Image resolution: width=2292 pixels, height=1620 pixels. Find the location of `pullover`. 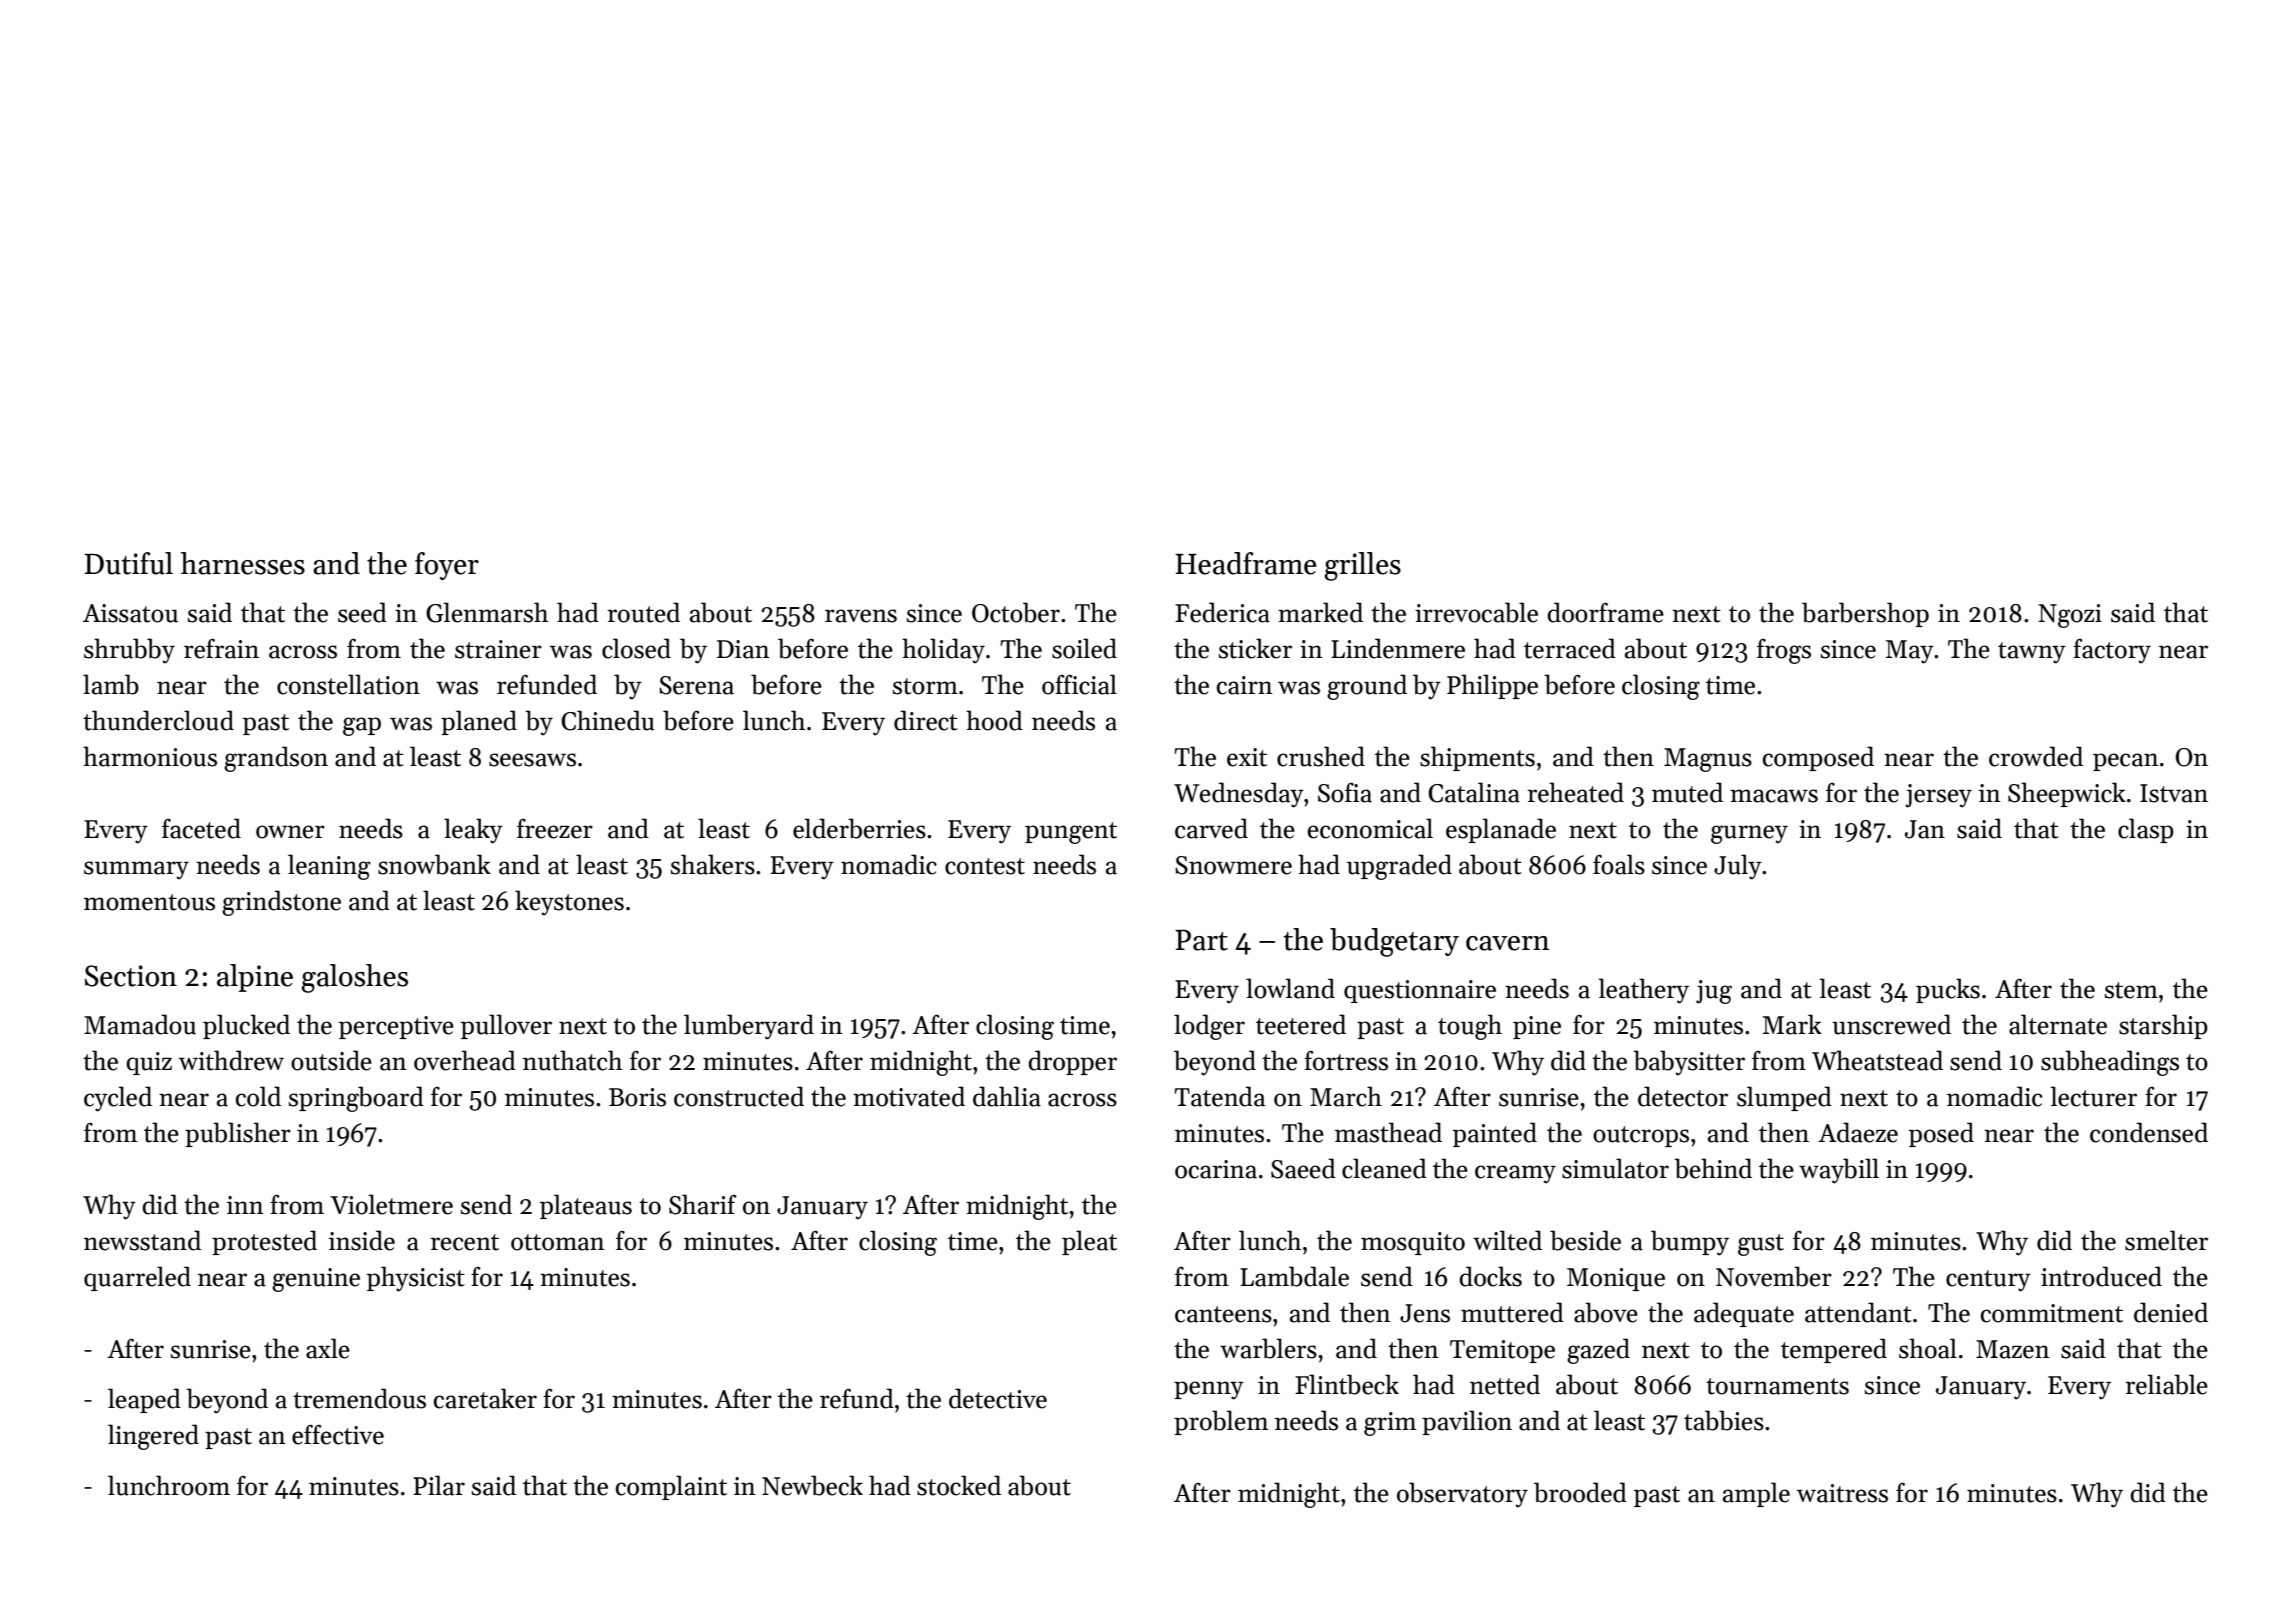

pullover is located at coordinates (506, 1026).
